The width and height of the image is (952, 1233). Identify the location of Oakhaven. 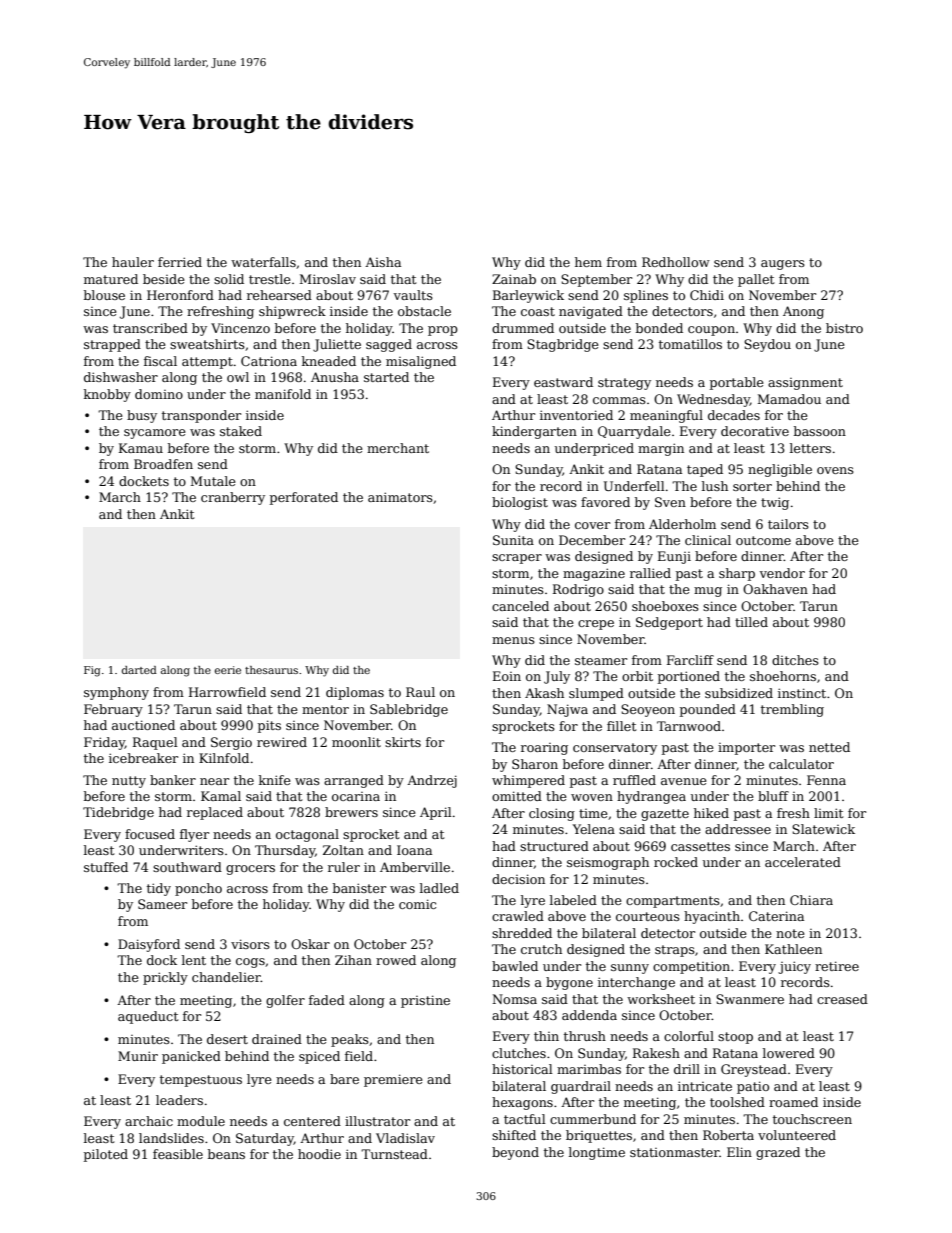
(775, 589).
